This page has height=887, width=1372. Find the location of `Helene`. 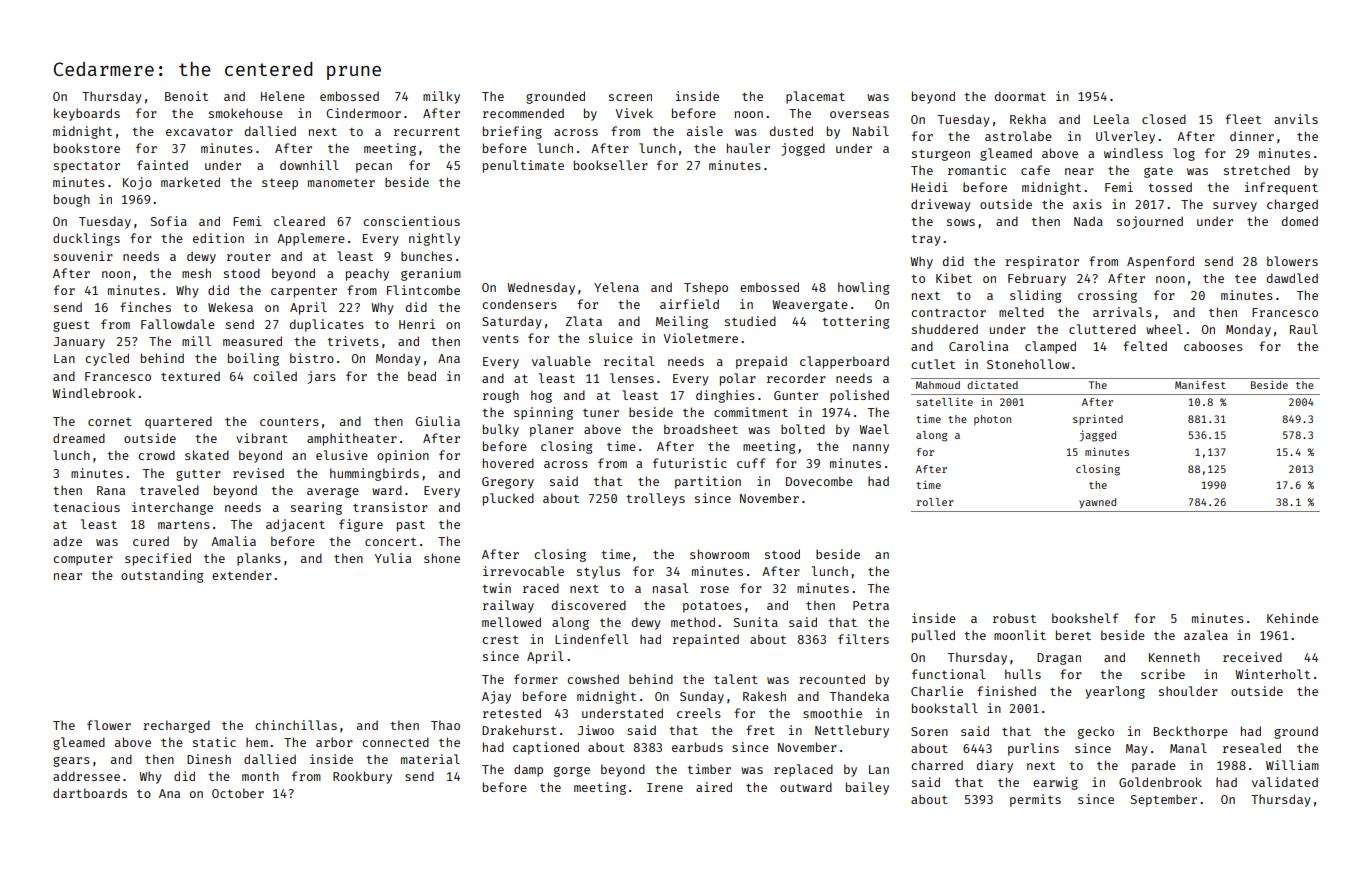

Helene is located at coordinates (283, 96).
